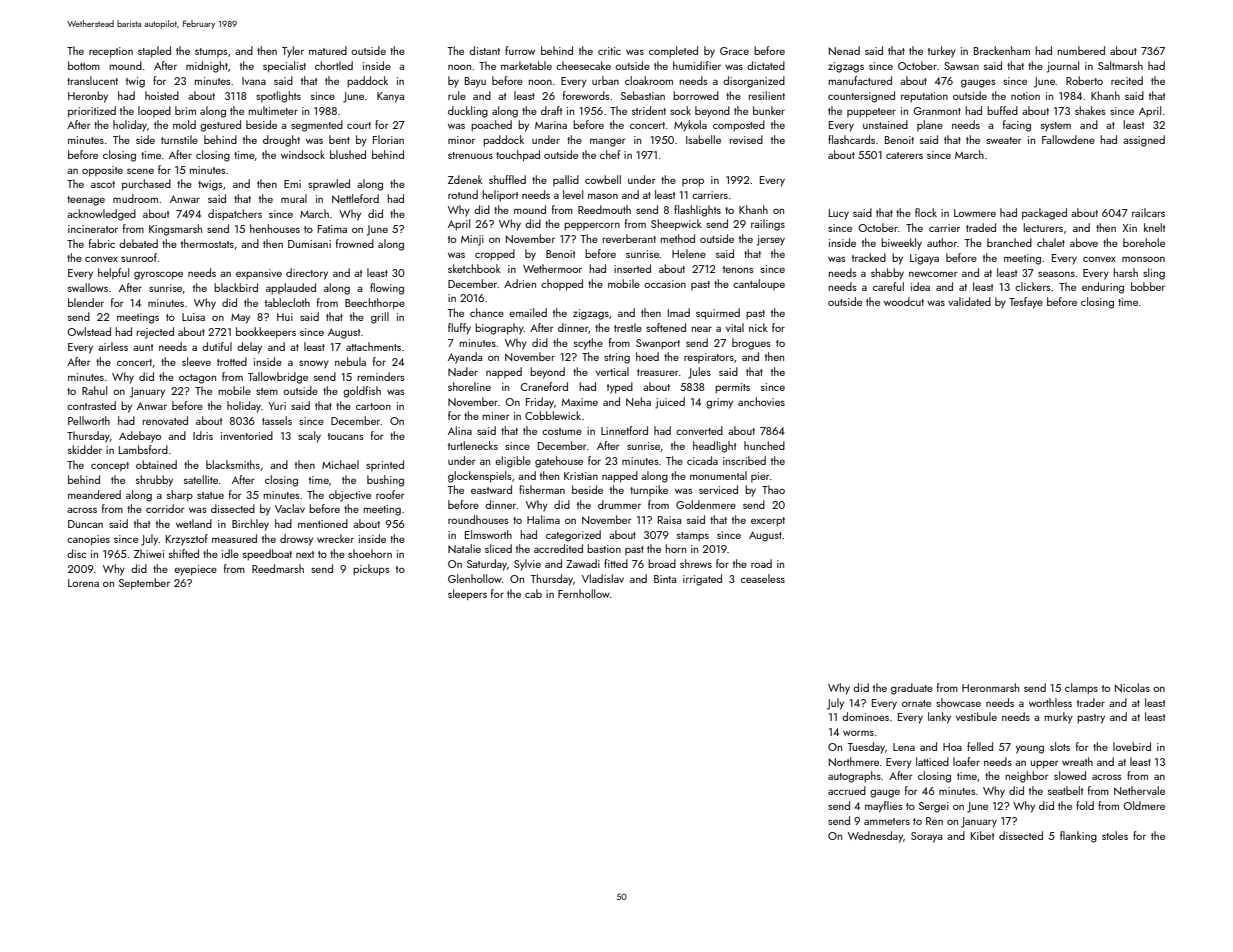 The height and width of the image is (952, 1233). What do you see at coordinates (982, 835) in the image?
I see `Kibet` at bounding box center [982, 835].
